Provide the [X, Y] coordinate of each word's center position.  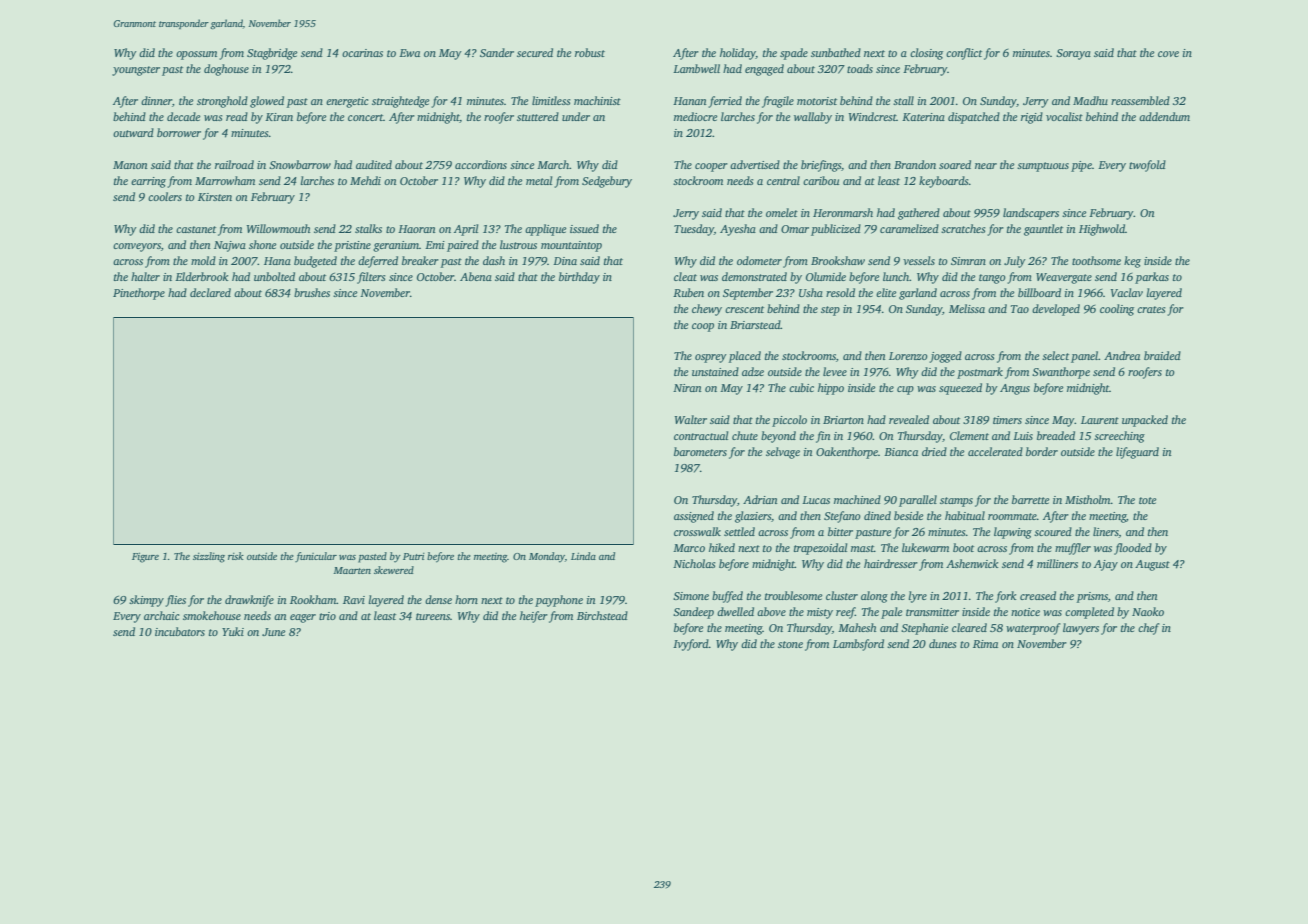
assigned [694, 517]
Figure [145, 557]
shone [262, 244]
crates [1151, 309]
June [273, 632]
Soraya [1073, 54]
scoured [1053, 531]
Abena [476, 276]
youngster [136, 71]
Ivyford [691, 645]
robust [590, 52]
